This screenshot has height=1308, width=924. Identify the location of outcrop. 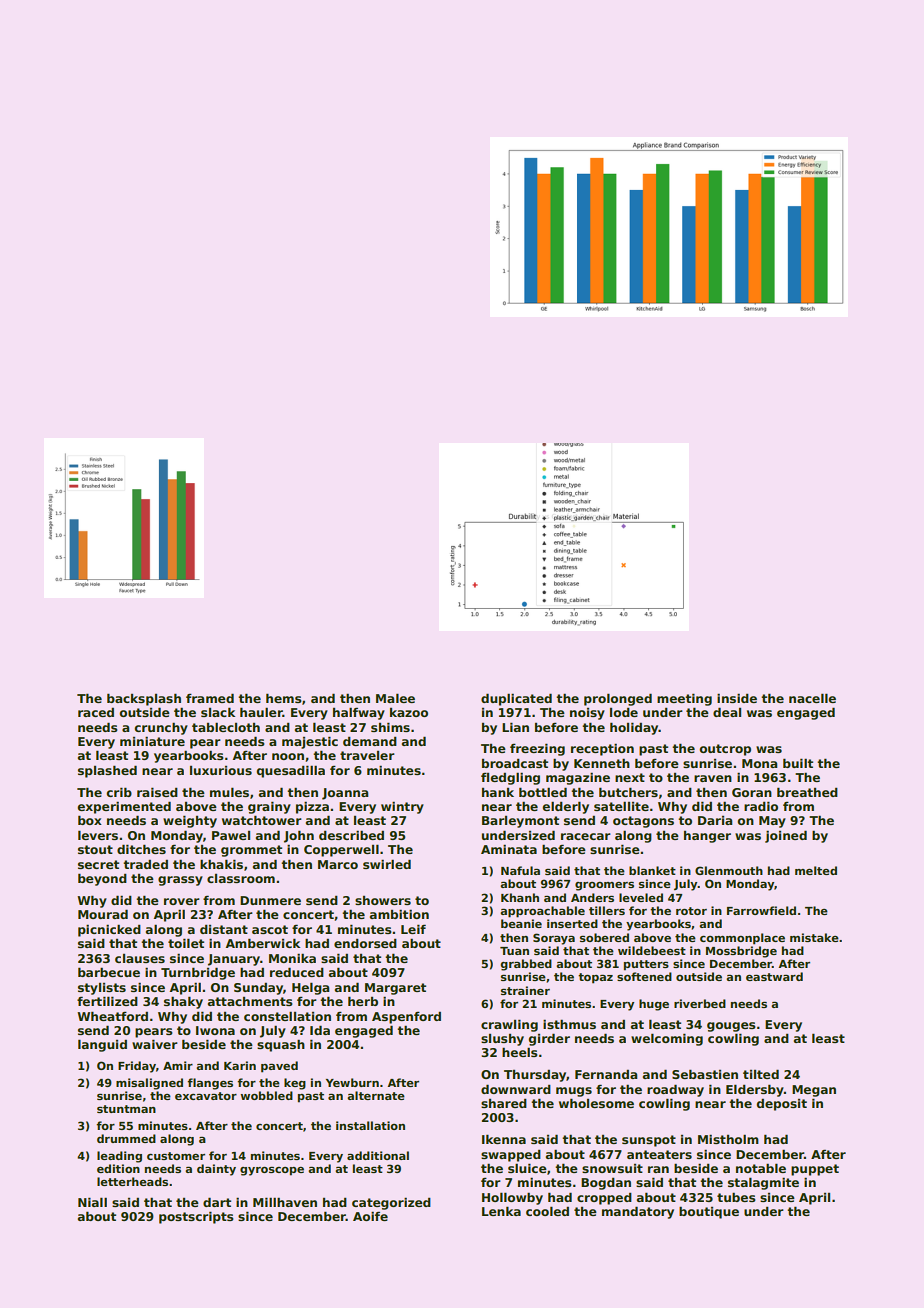
(725, 750).
